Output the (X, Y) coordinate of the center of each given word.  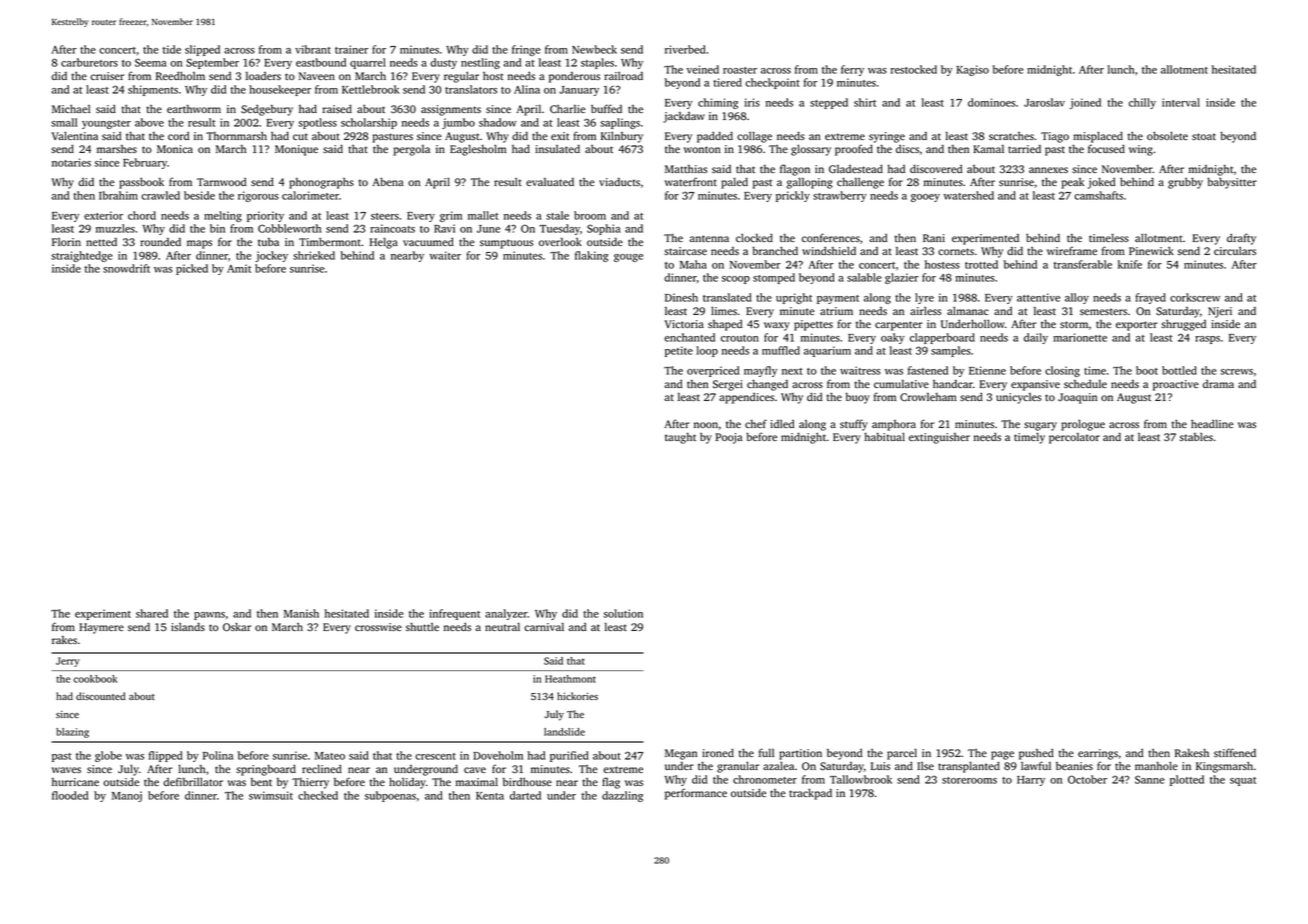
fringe (526, 50)
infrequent (454, 614)
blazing (72, 733)
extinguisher (939, 438)
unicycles (1018, 398)
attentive (1038, 297)
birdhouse (527, 782)
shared (152, 613)
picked (192, 269)
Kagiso (972, 70)
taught (680, 438)
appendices (746, 398)
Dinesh (681, 297)
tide (172, 49)
